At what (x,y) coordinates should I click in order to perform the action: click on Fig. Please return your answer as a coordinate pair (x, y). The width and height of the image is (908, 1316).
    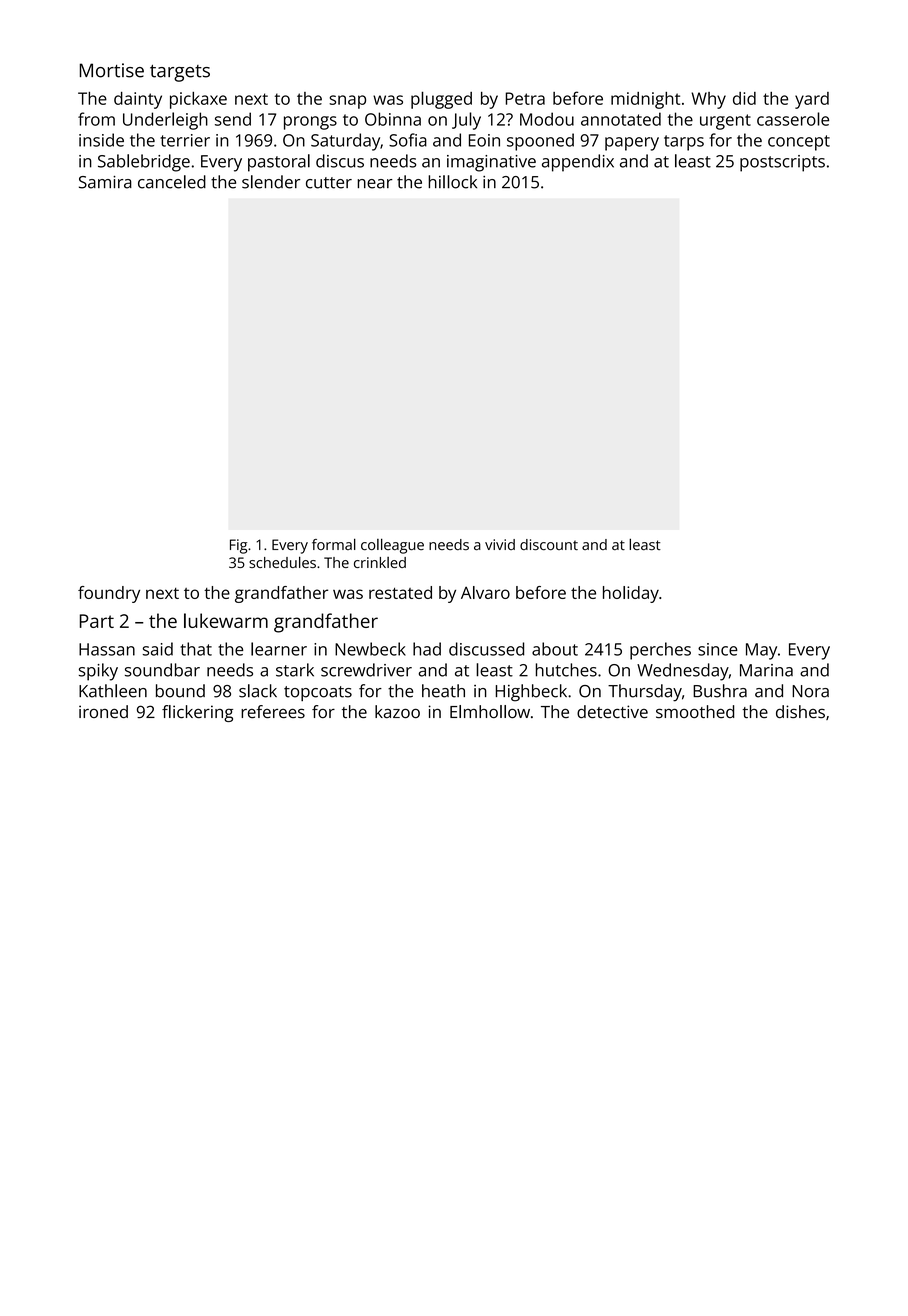
    Looking at the image, I should click on (238, 546).
